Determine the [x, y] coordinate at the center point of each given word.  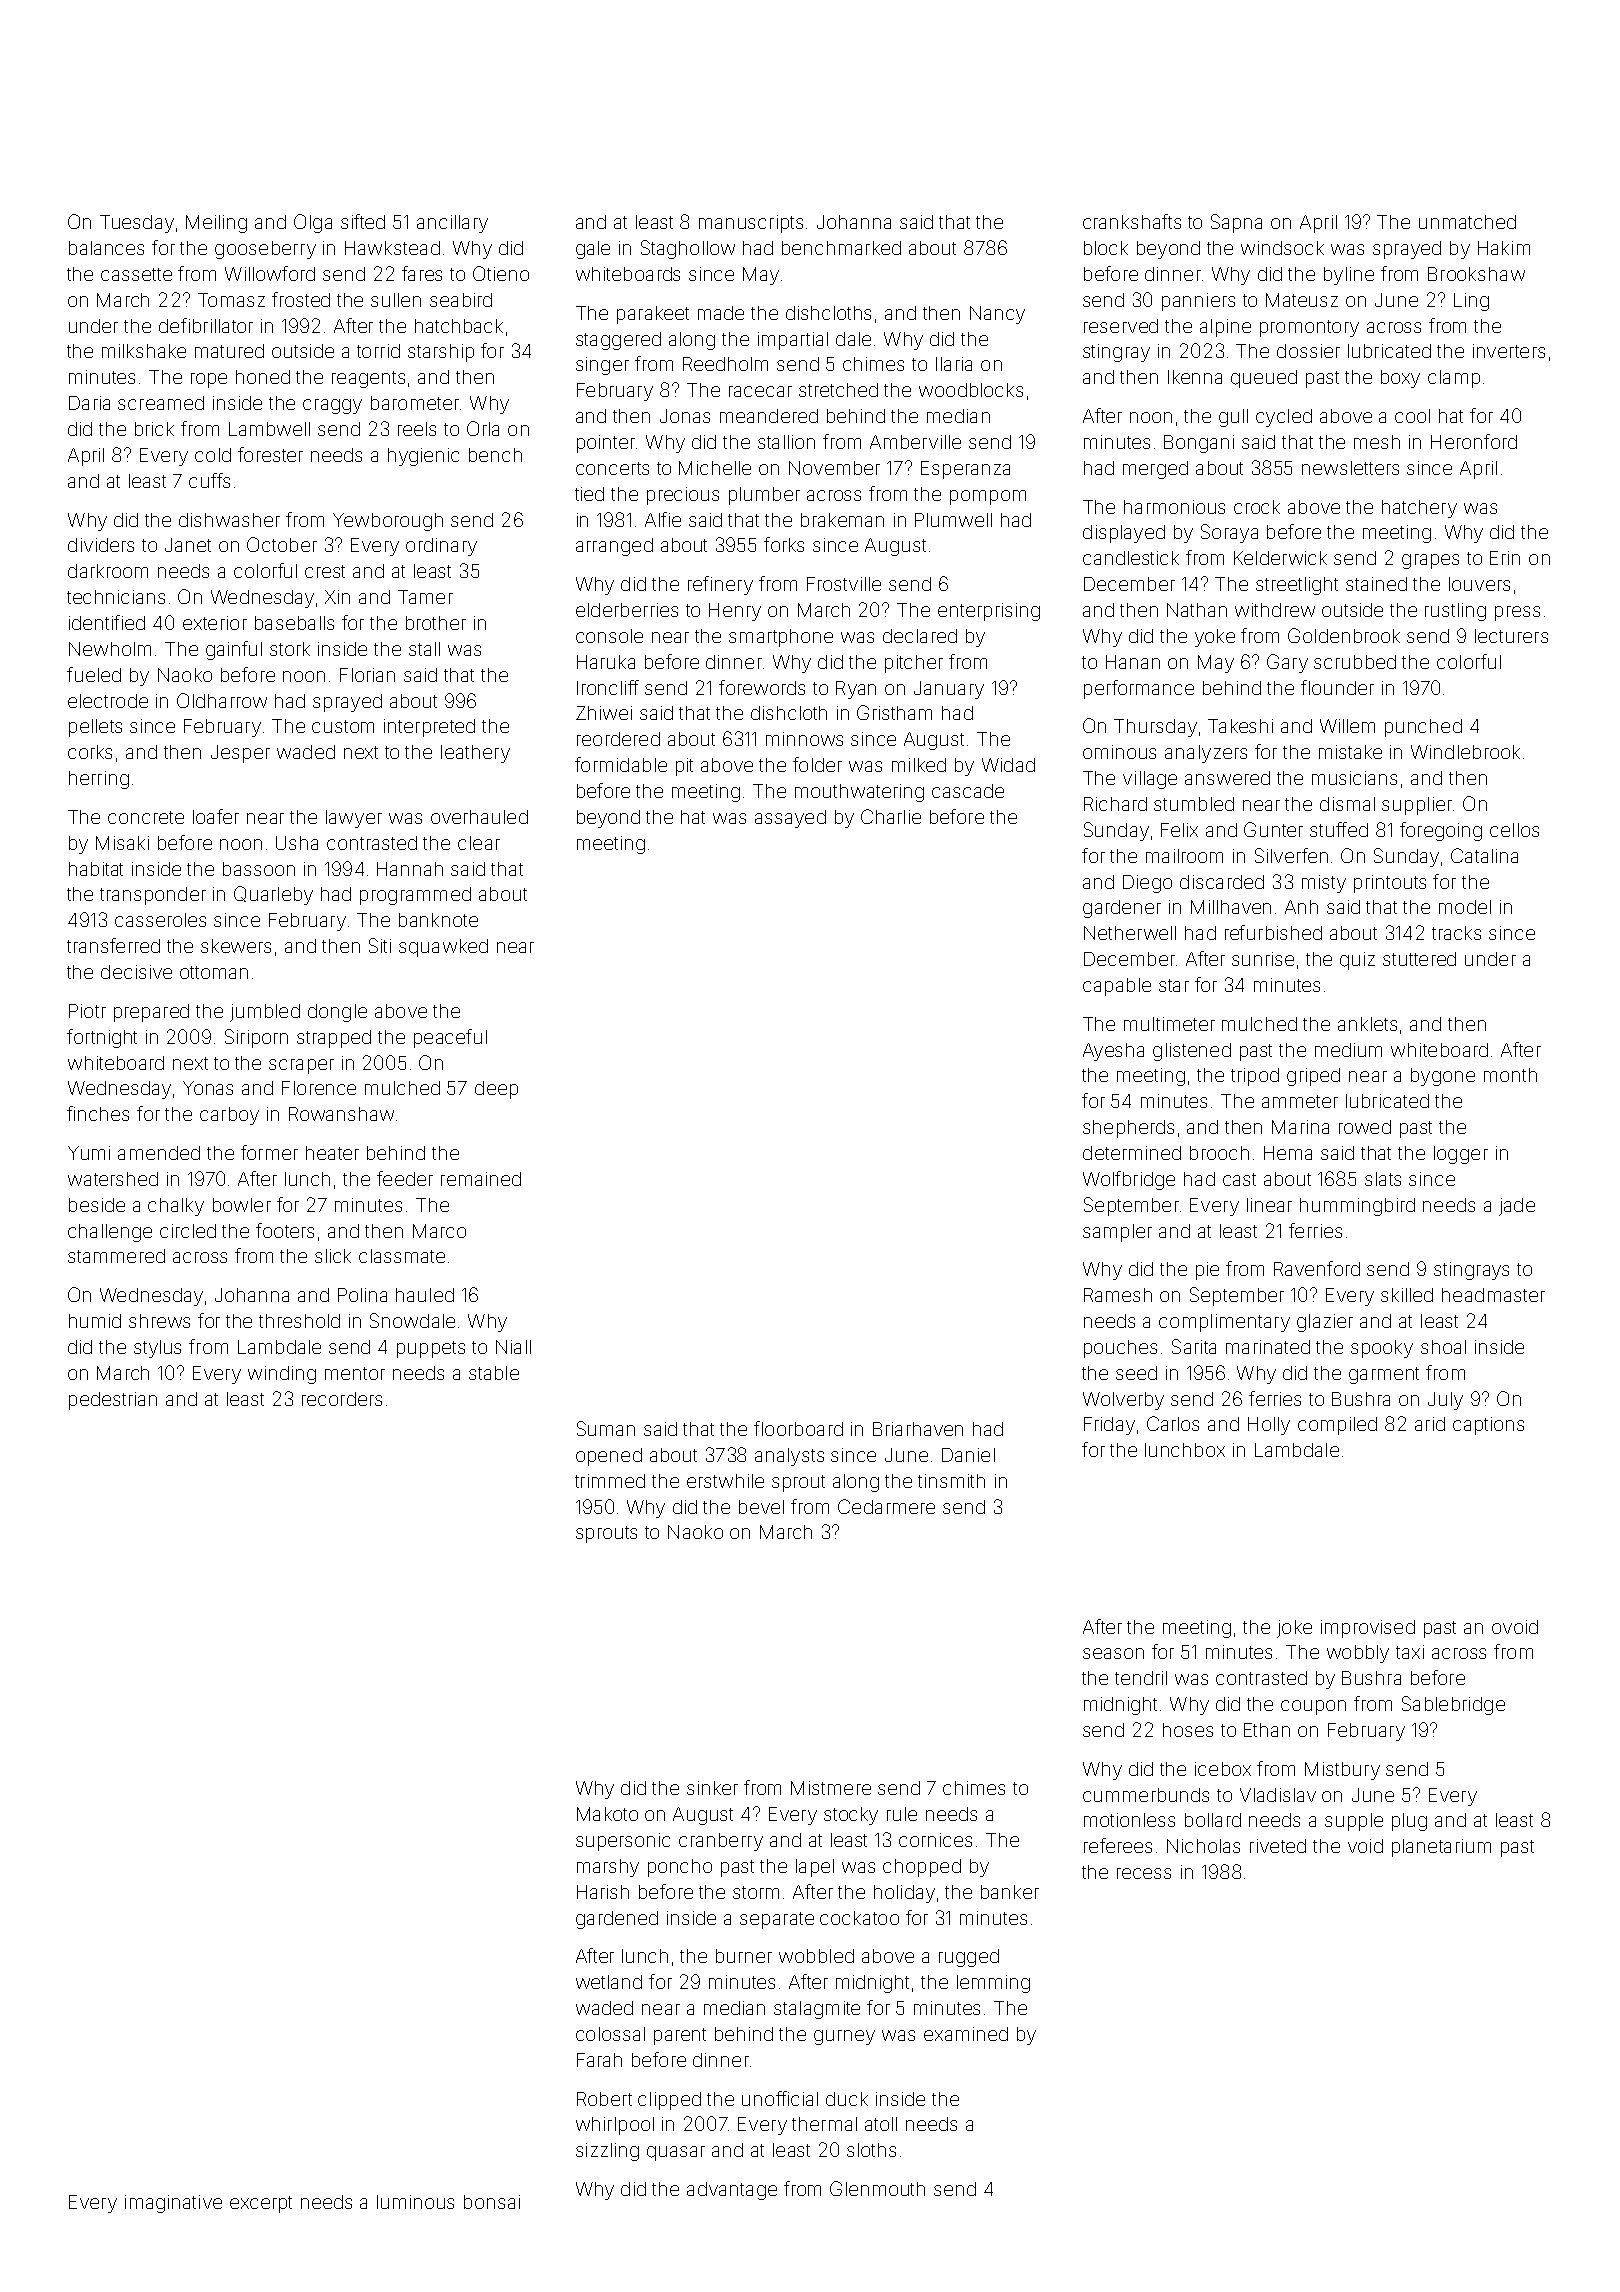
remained [481, 1179]
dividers [101, 545]
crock [1257, 507]
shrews [159, 1321]
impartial [793, 341]
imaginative [173, 2204]
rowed [1365, 1127]
